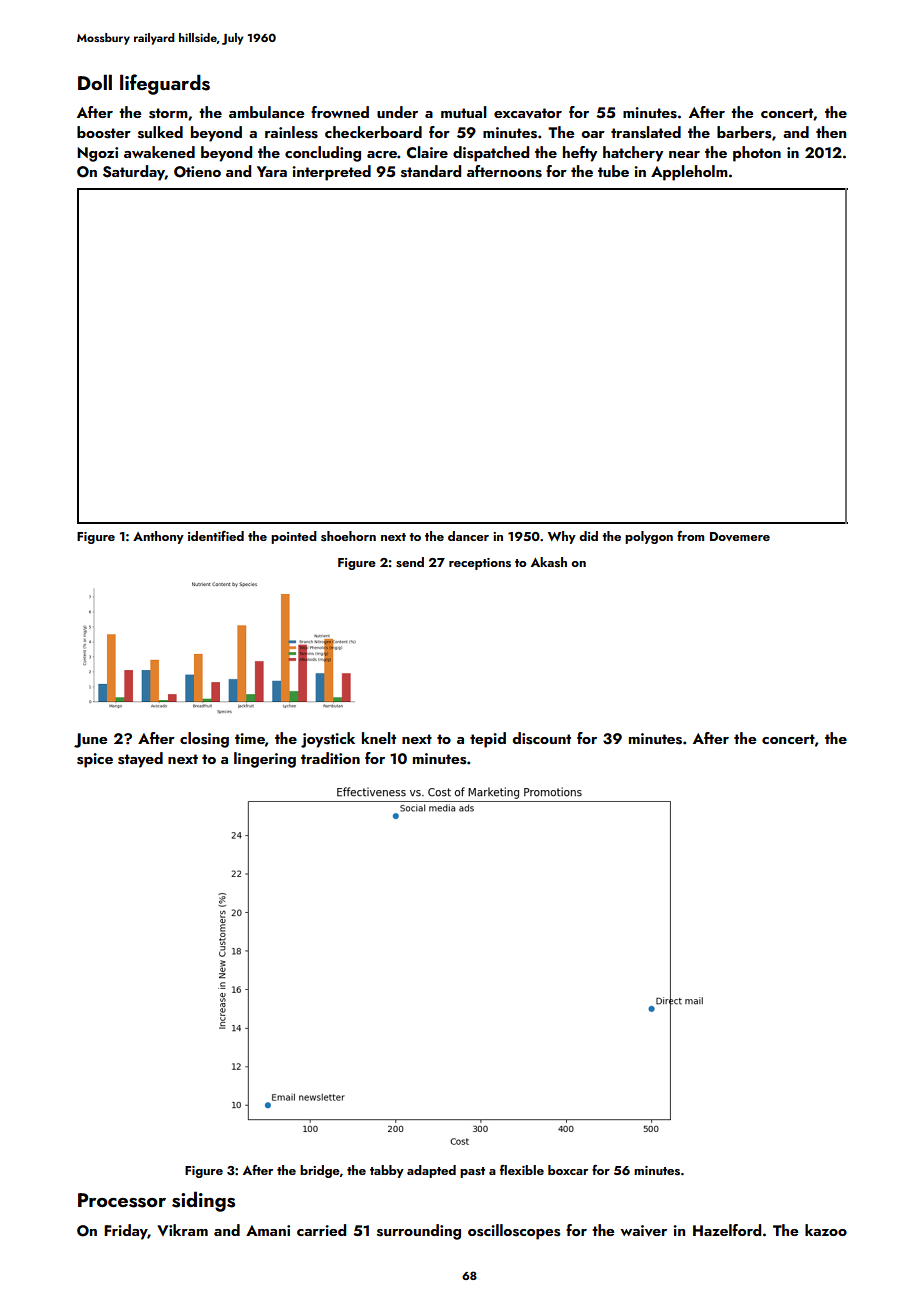  Describe the element at coordinates (740, 536) in the document. I see `Dovemere` at that location.
